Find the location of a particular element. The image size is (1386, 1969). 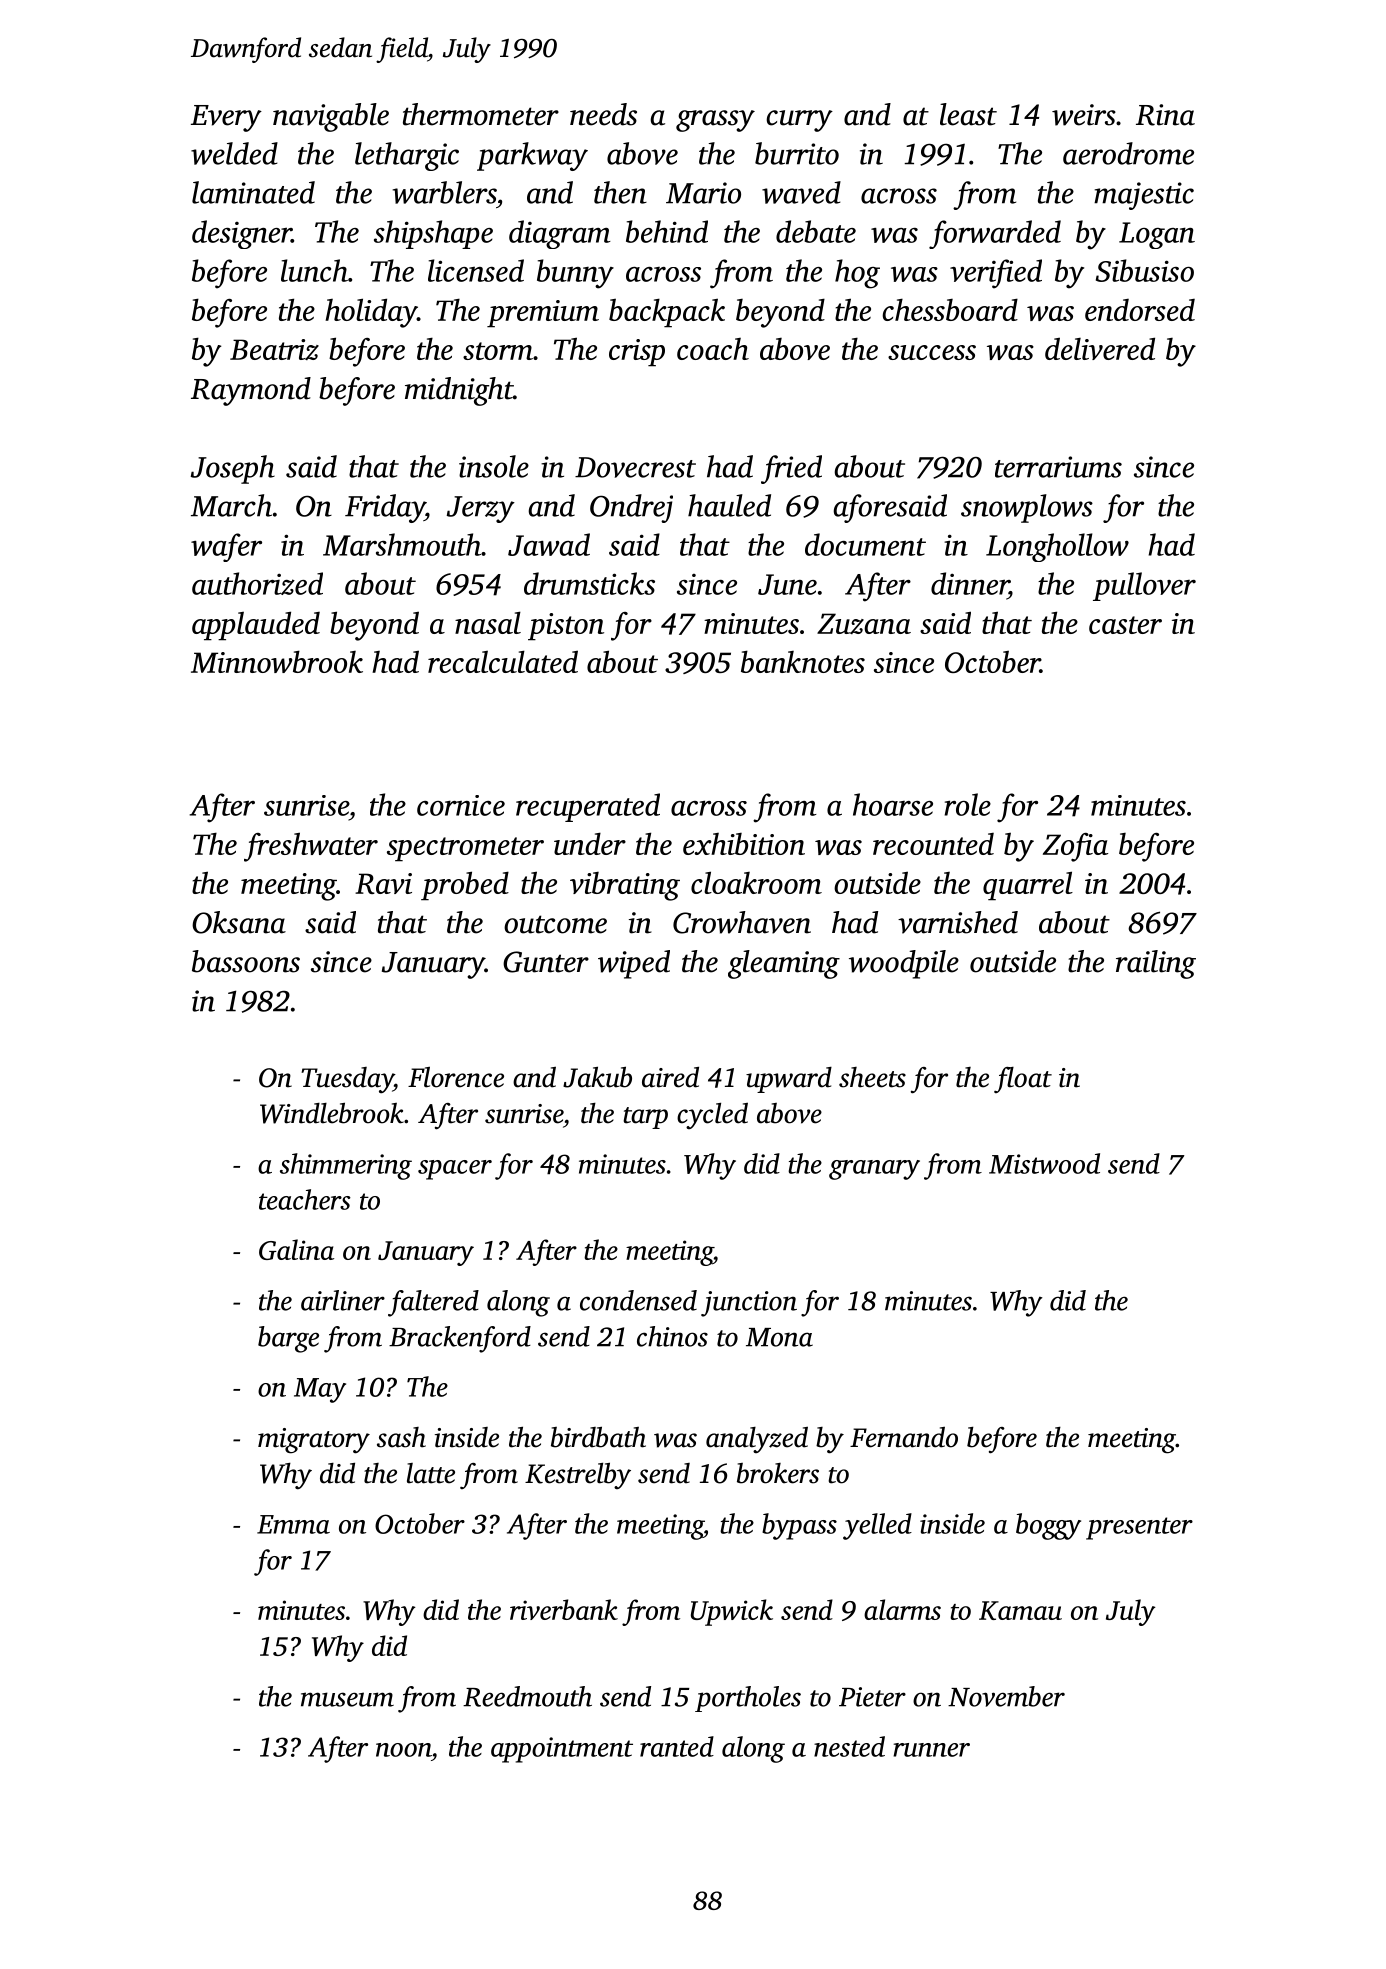

gleaming is located at coordinates (784, 964).
